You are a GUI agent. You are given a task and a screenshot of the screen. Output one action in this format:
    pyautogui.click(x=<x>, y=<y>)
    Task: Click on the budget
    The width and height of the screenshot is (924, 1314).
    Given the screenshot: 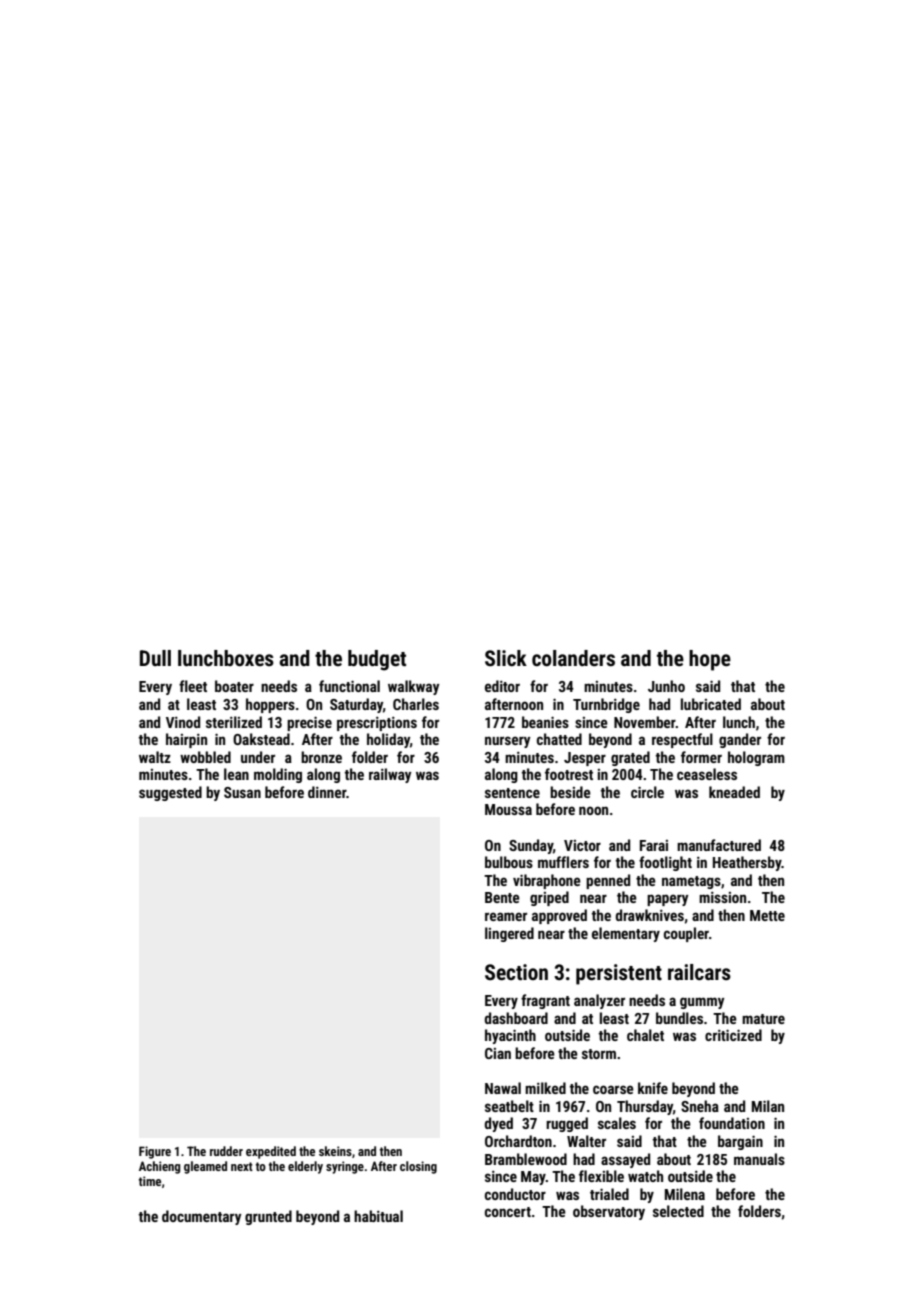 What is the action you would take?
    pyautogui.click(x=377, y=660)
